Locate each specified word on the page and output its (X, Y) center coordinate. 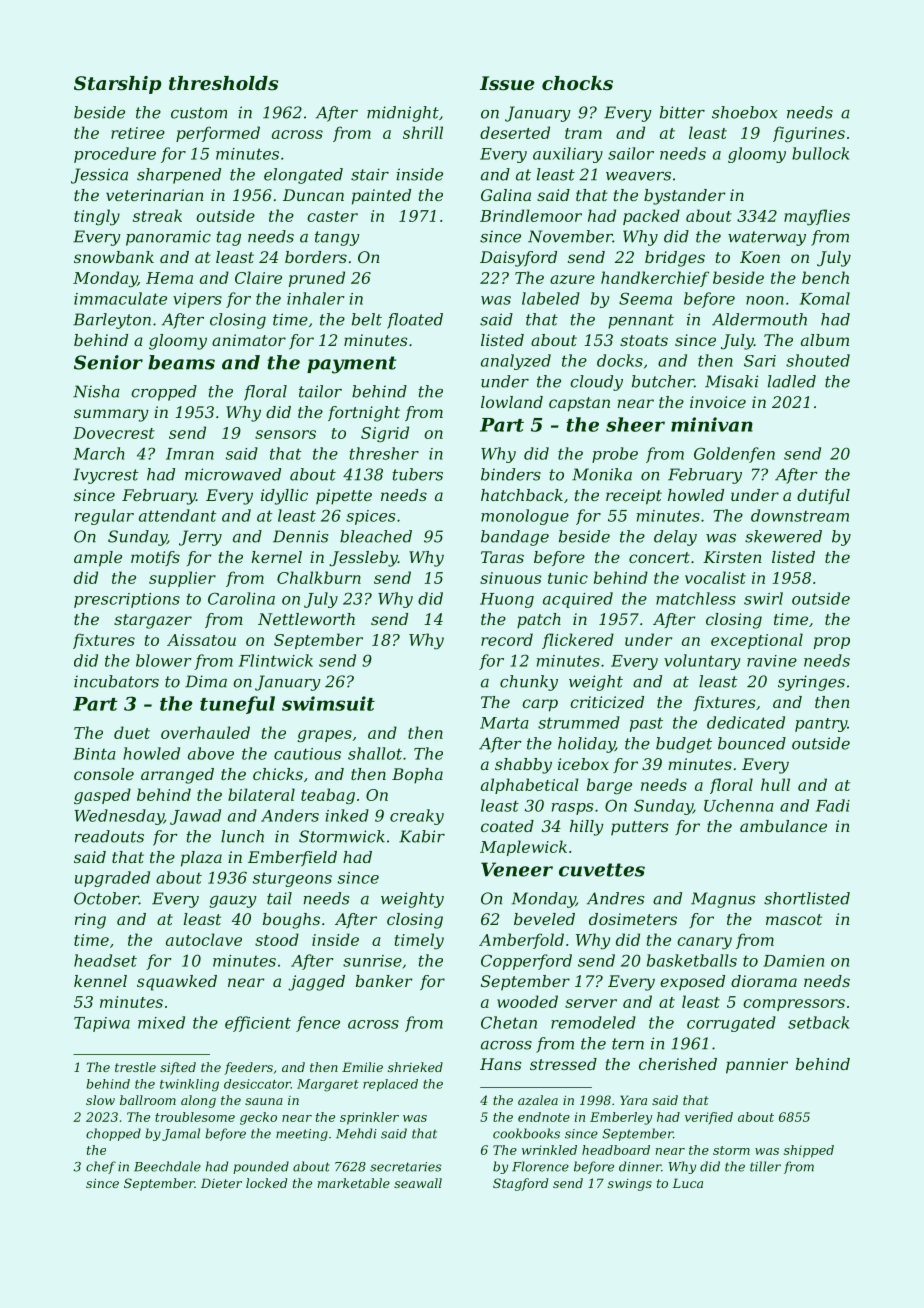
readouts (109, 836)
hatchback (522, 495)
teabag (328, 796)
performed (218, 134)
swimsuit (328, 703)
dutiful (823, 496)
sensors (285, 434)
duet (132, 732)
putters (640, 828)
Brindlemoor (531, 215)
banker (384, 981)
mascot (794, 919)
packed (651, 217)
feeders (248, 1068)
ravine (772, 661)
